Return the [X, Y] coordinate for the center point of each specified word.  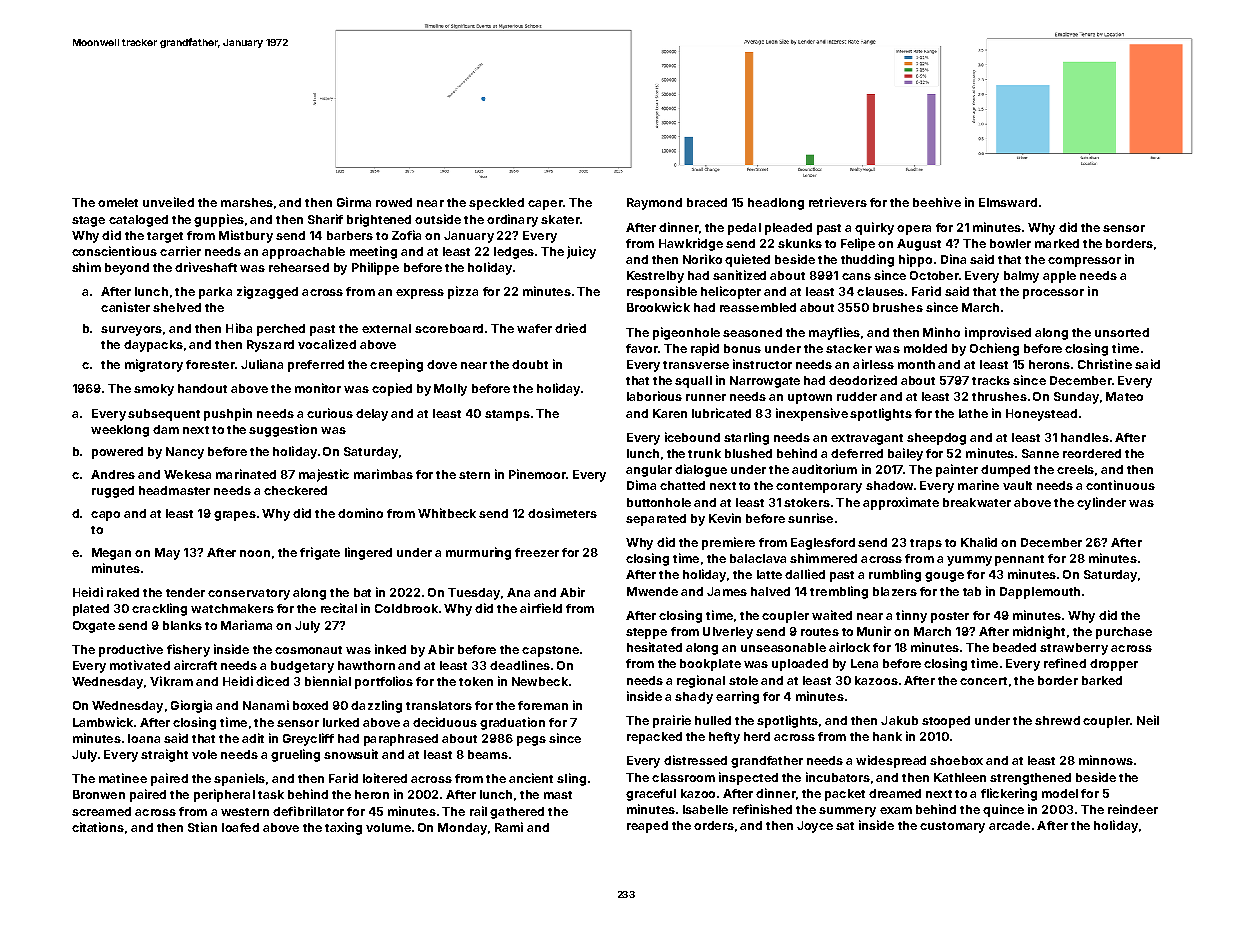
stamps [507, 415]
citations [98, 827]
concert [983, 681]
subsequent [164, 415]
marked [1057, 243]
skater [560, 219]
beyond [127, 269]
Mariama [246, 625]
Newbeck [540, 681]
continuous [1120, 485]
